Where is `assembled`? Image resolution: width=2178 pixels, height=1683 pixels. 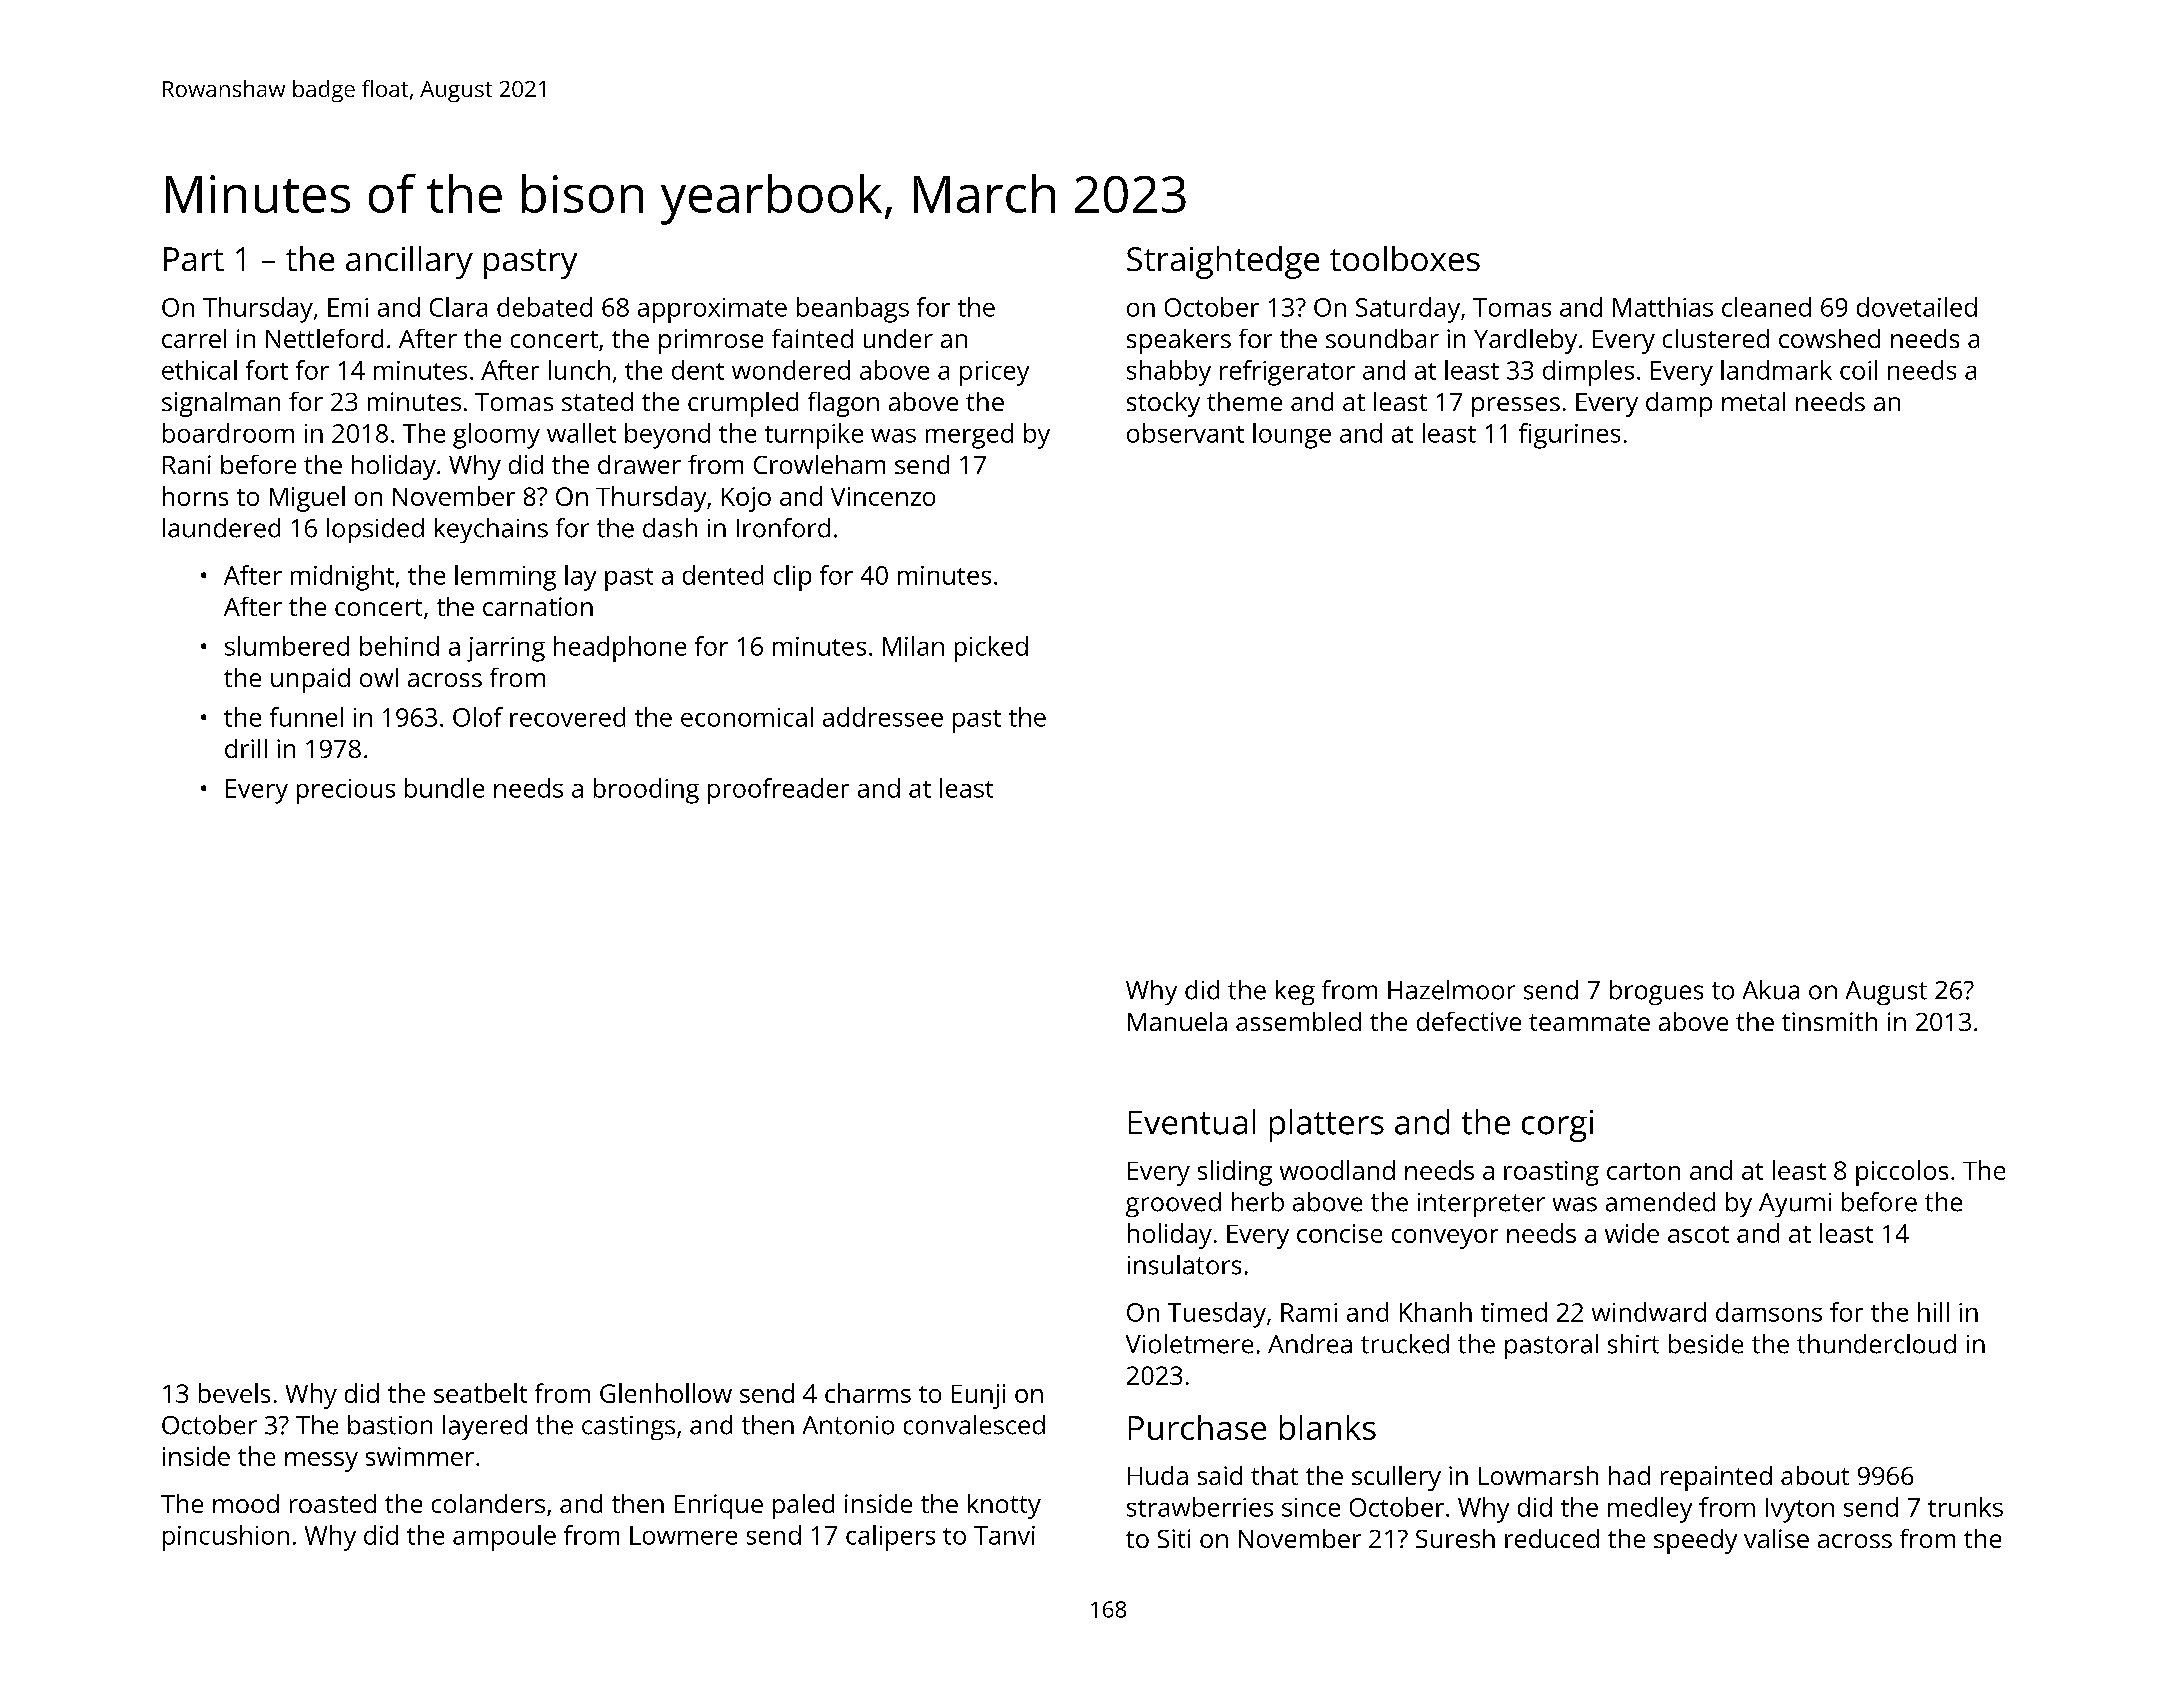
assembled is located at coordinates (1298, 1021).
